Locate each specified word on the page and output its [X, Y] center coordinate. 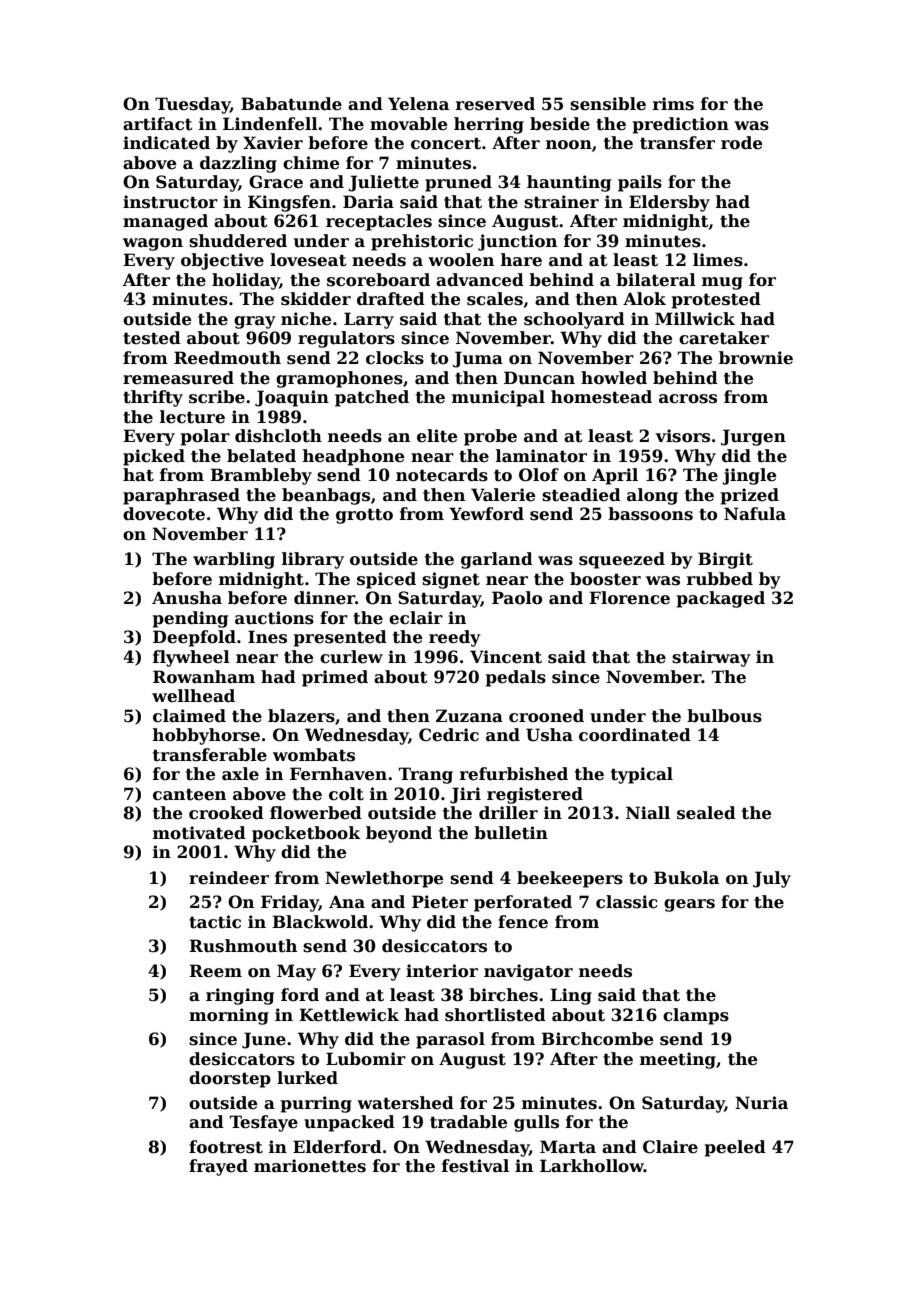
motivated [199, 833]
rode [741, 143]
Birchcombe [597, 1039]
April [615, 476]
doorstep [230, 1079]
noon [569, 145]
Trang [426, 775]
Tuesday [192, 105]
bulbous [724, 716]
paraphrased [181, 496]
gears [689, 905]
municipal [498, 398]
